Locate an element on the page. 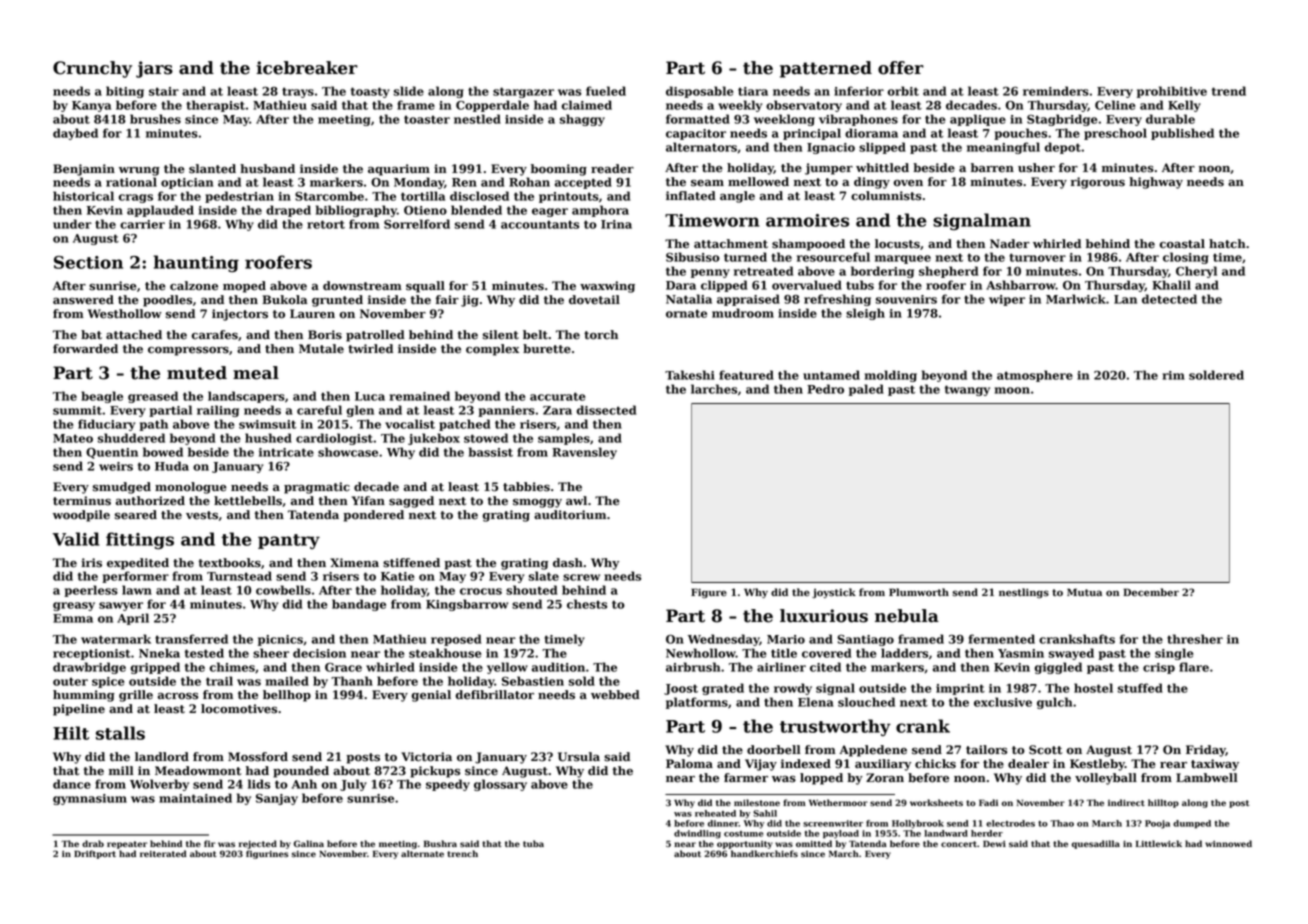  Ravensley is located at coordinates (584, 453).
